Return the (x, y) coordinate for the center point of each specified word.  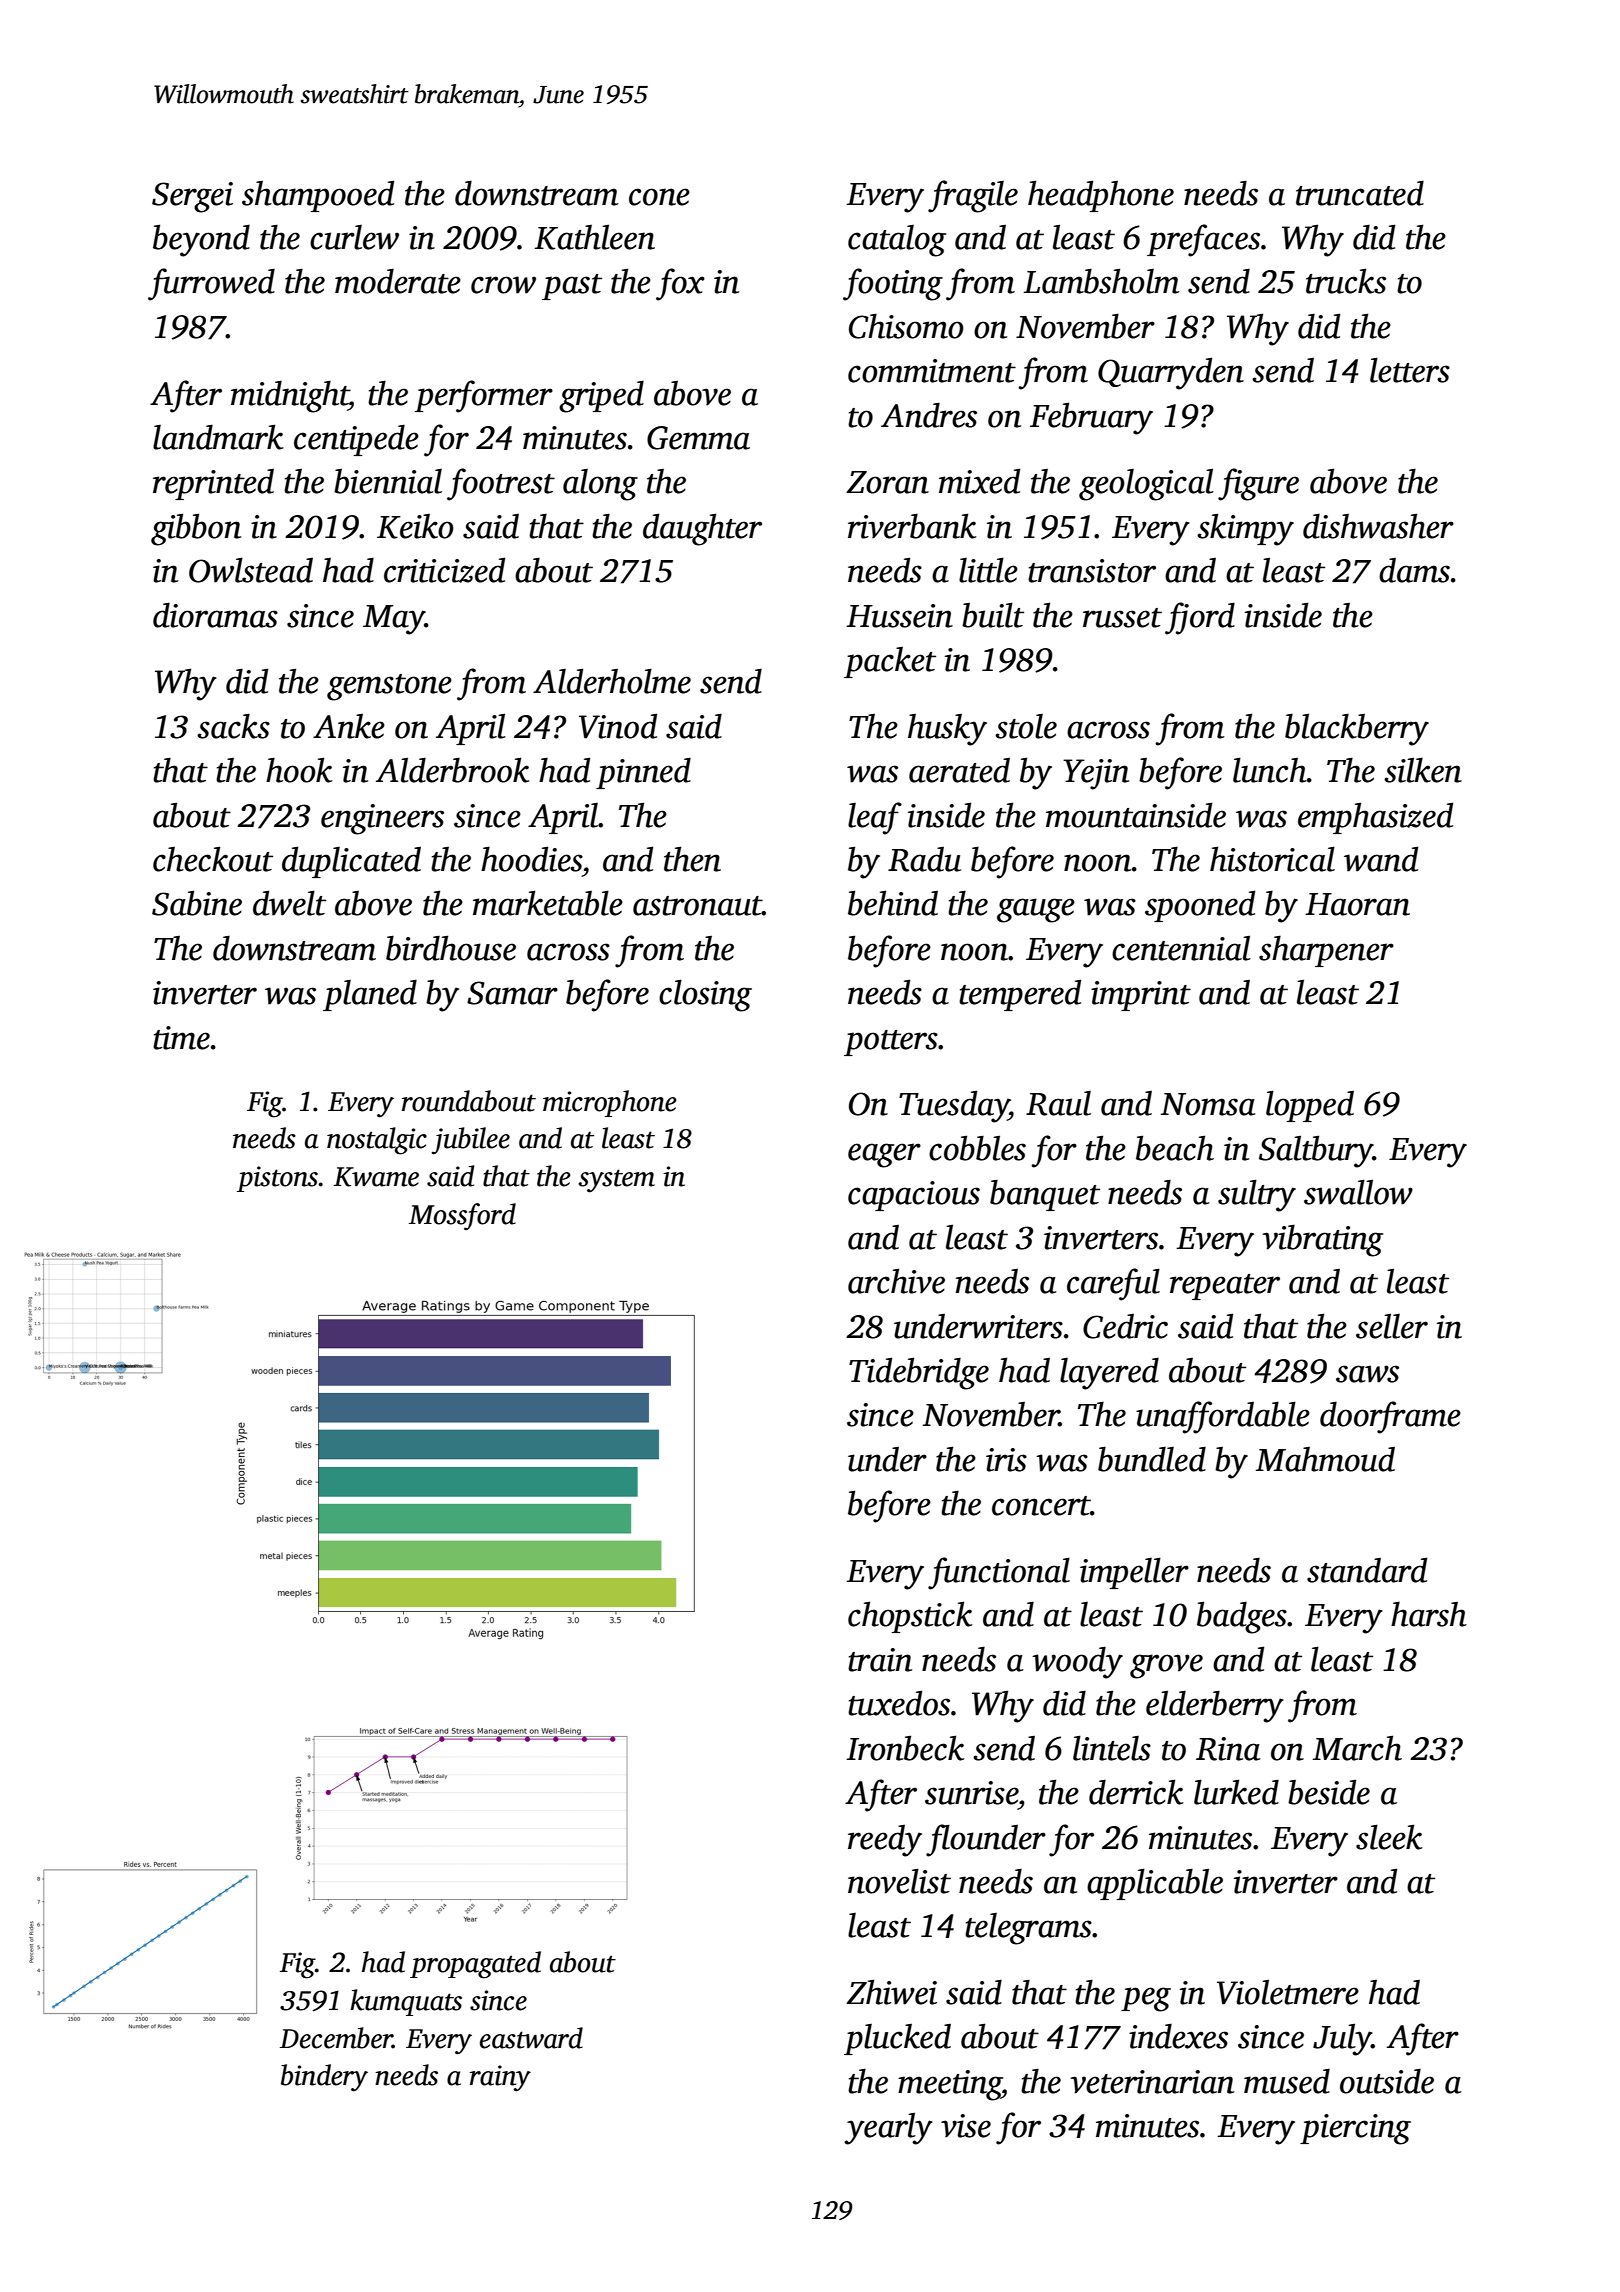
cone (659, 197)
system (616, 1181)
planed (370, 995)
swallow (1358, 1192)
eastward (531, 2038)
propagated (475, 1965)
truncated (1360, 193)
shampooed (318, 196)
